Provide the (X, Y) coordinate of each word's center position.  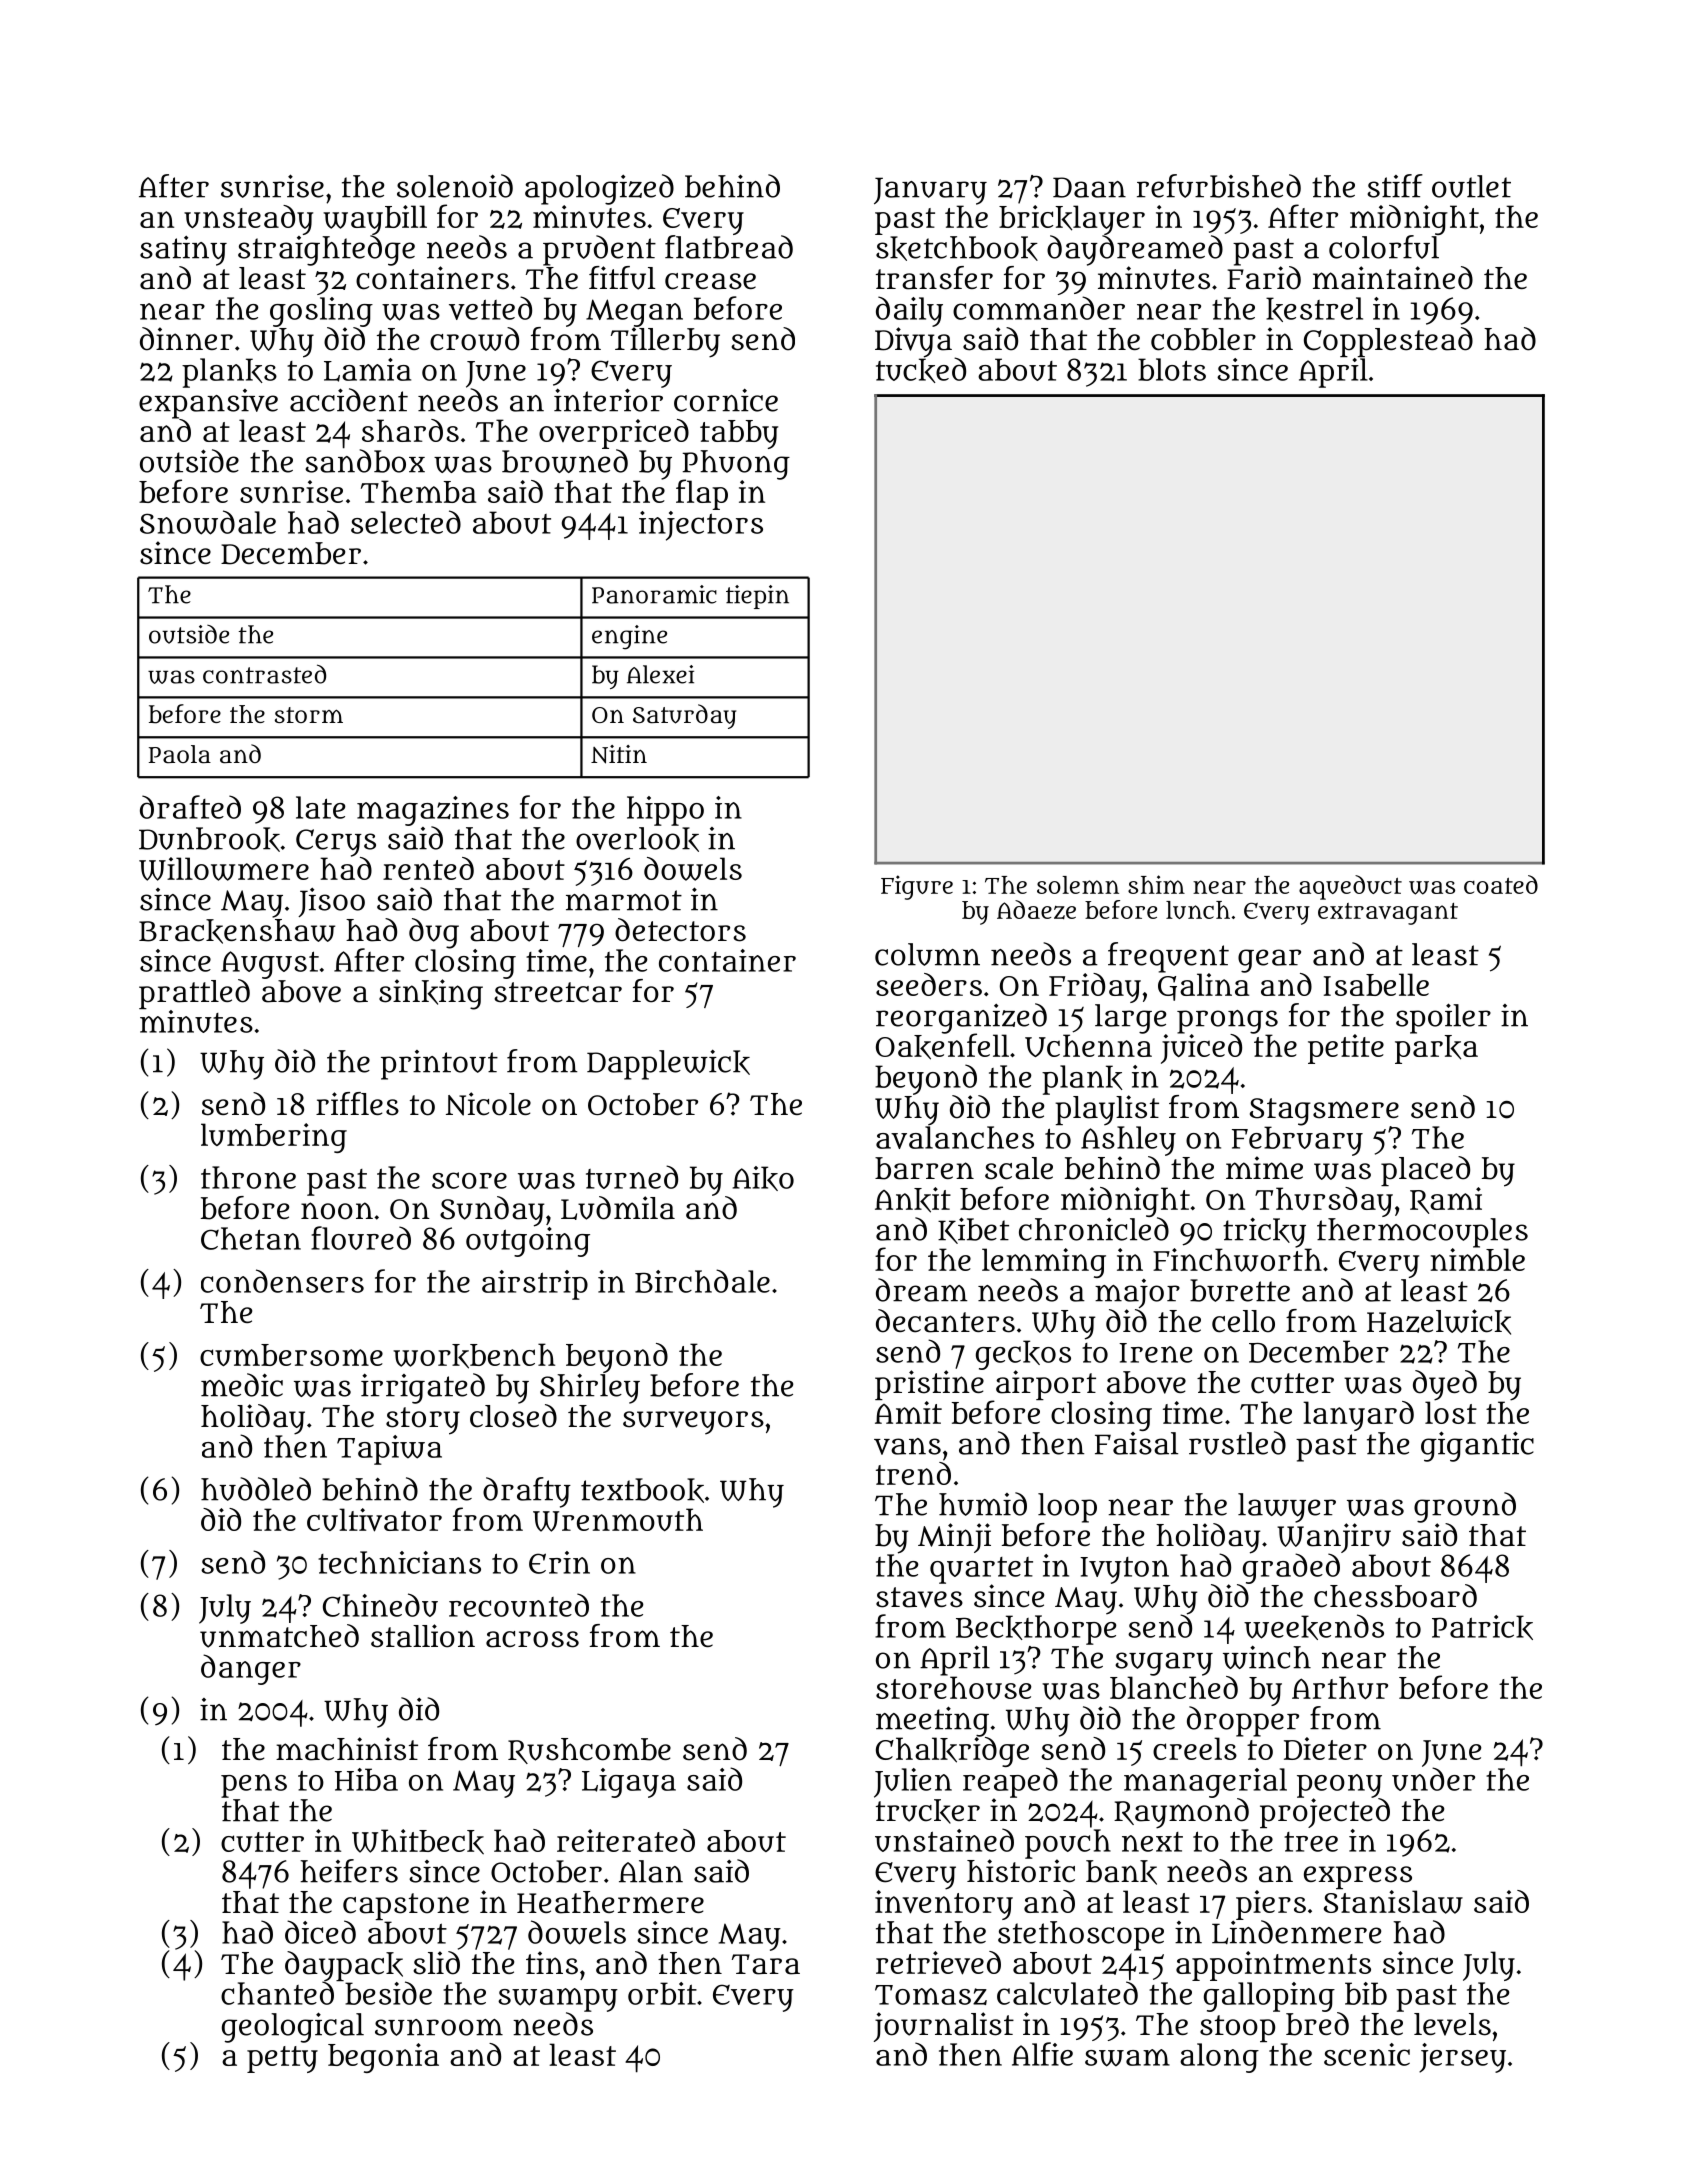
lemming (1044, 1263)
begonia (383, 2058)
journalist (944, 2027)
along (1219, 2058)
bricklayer (1072, 220)
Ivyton (1124, 1570)
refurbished (1219, 186)
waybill (375, 220)
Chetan (251, 1238)
